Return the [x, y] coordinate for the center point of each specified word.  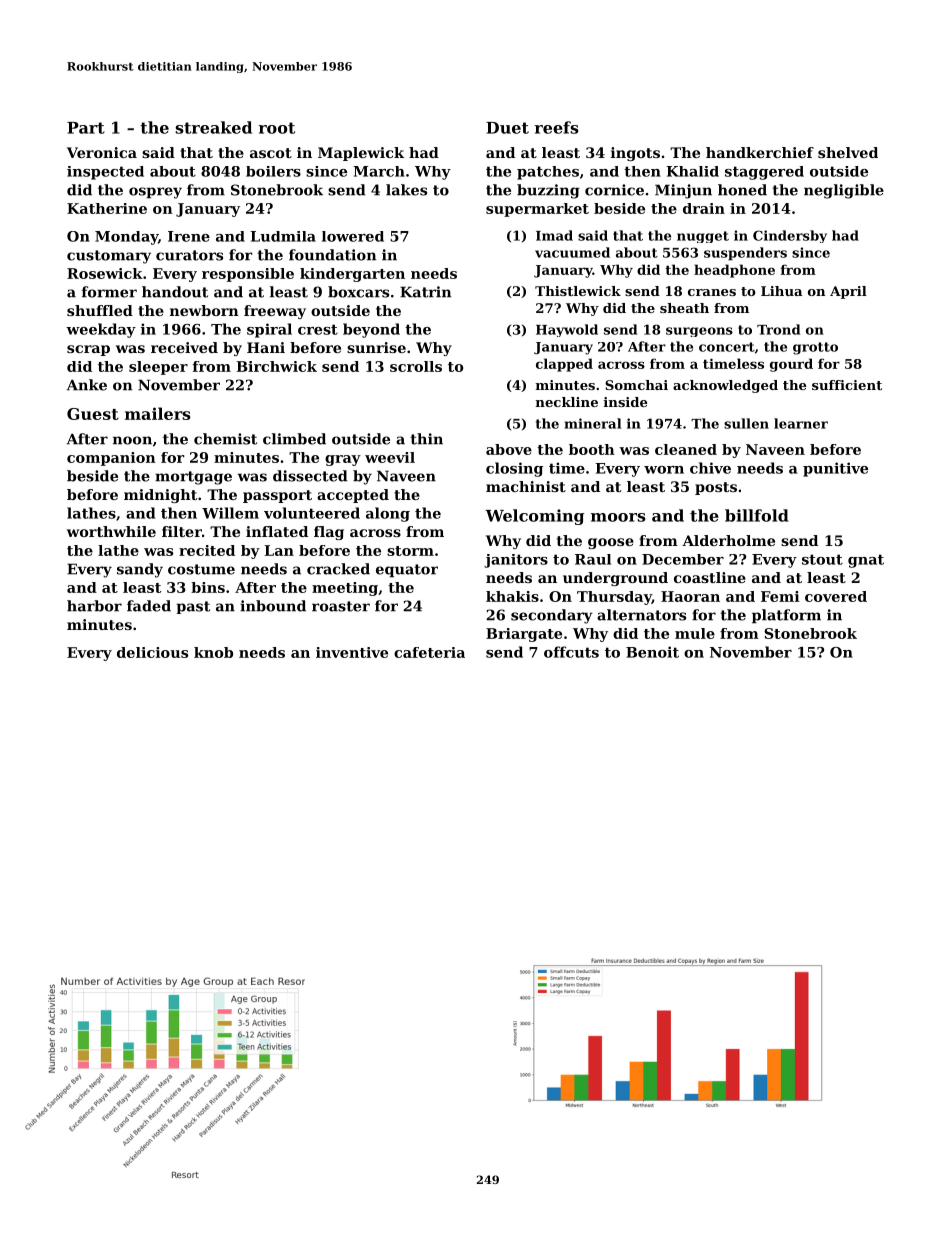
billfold [757, 515]
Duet [507, 128]
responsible [248, 275]
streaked [213, 127]
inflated [277, 531]
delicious [152, 652]
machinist [526, 486]
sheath [684, 308]
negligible [844, 191]
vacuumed [572, 252]
